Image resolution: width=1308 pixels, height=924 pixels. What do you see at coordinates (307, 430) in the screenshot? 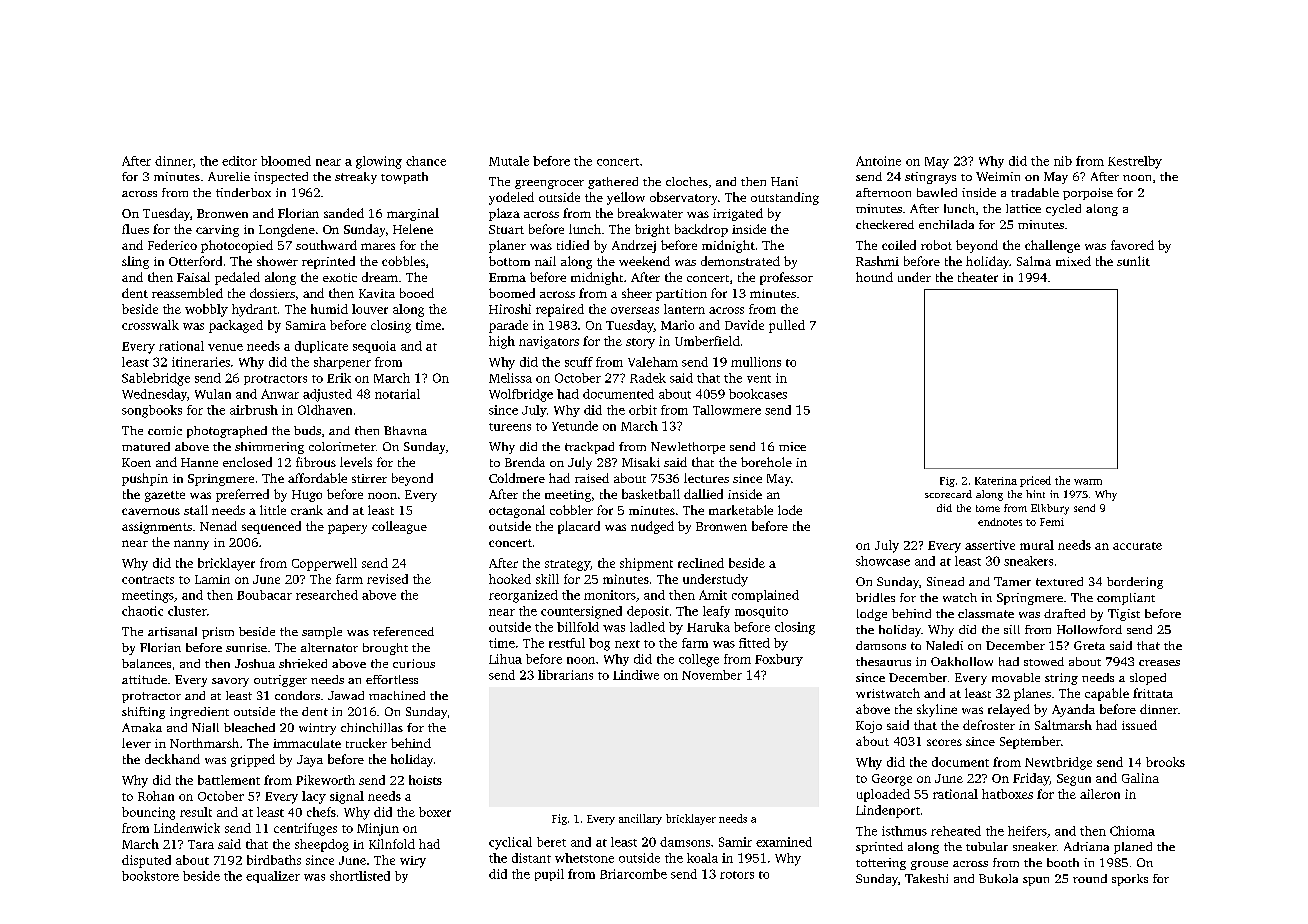
I see `buds` at bounding box center [307, 430].
